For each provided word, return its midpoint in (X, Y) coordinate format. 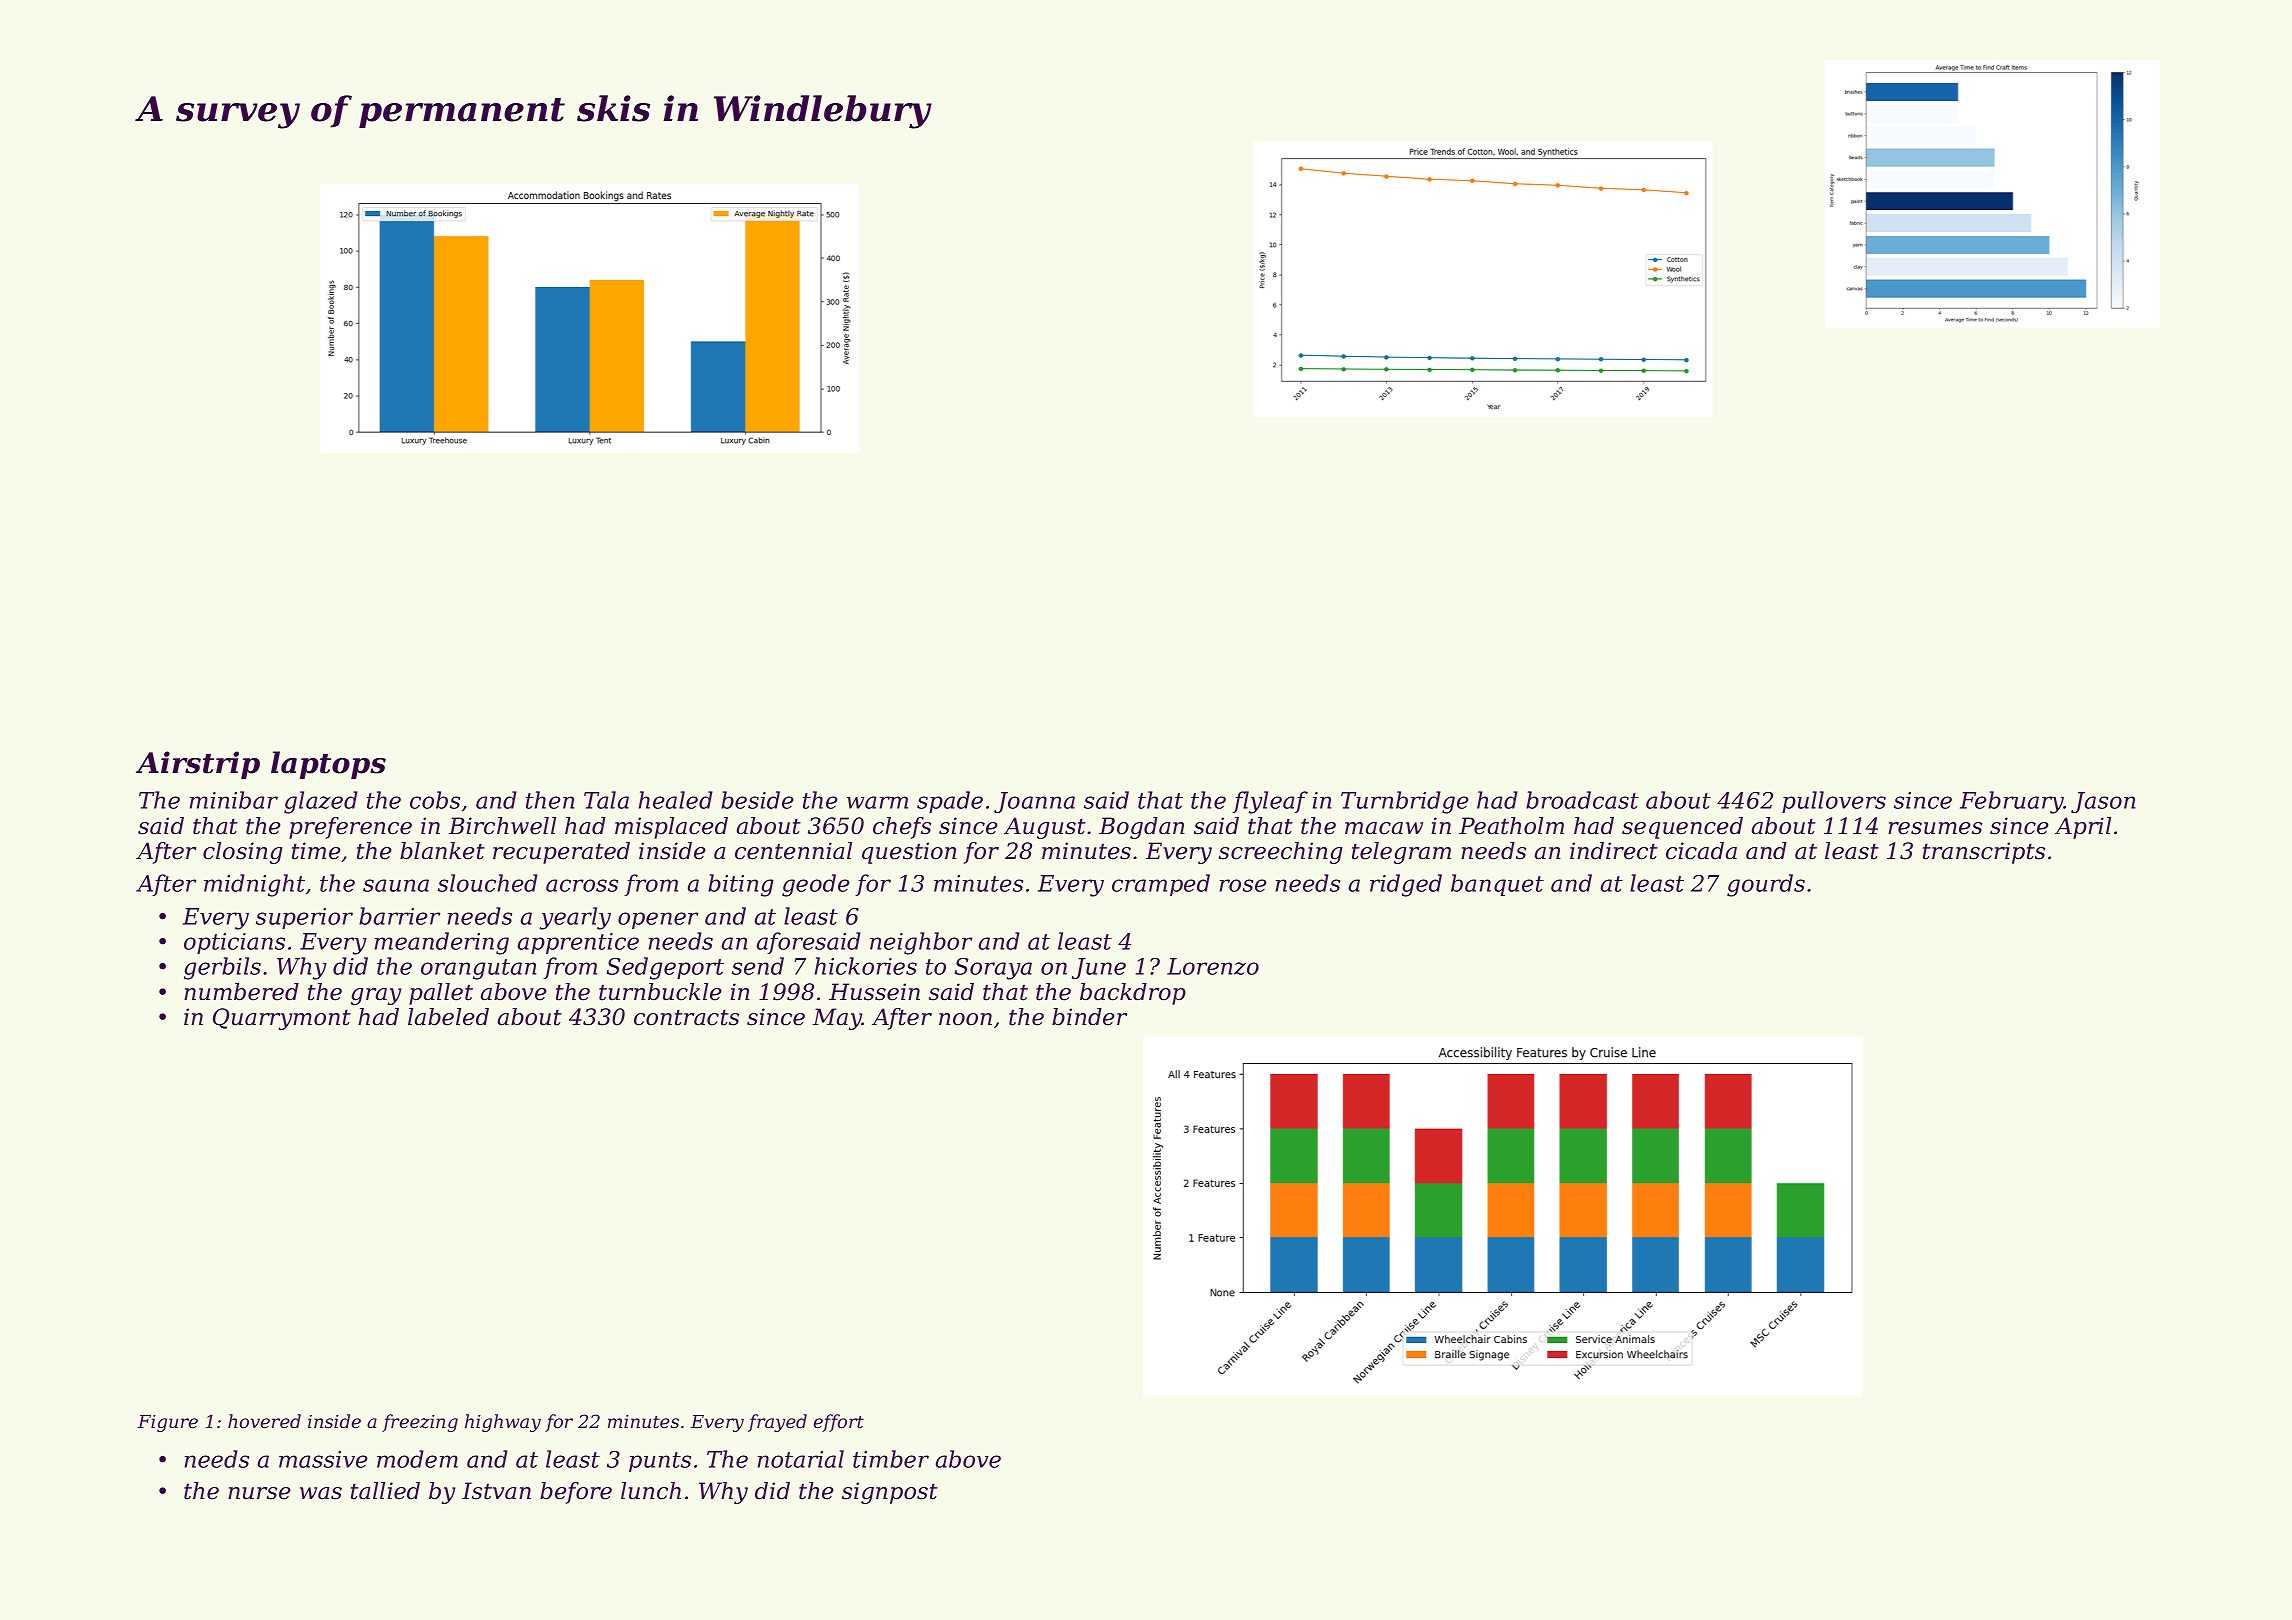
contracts (686, 1017)
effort (839, 1423)
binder (1089, 1017)
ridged (1406, 885)
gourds (1766, 885)
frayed (777, 1423)
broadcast (1582, 800)
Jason (2103, 802)
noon (965, 1019)
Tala (606, 800)
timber (891, 1459)
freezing (420, 1423)
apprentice (578, 943)
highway (503, 1423)
